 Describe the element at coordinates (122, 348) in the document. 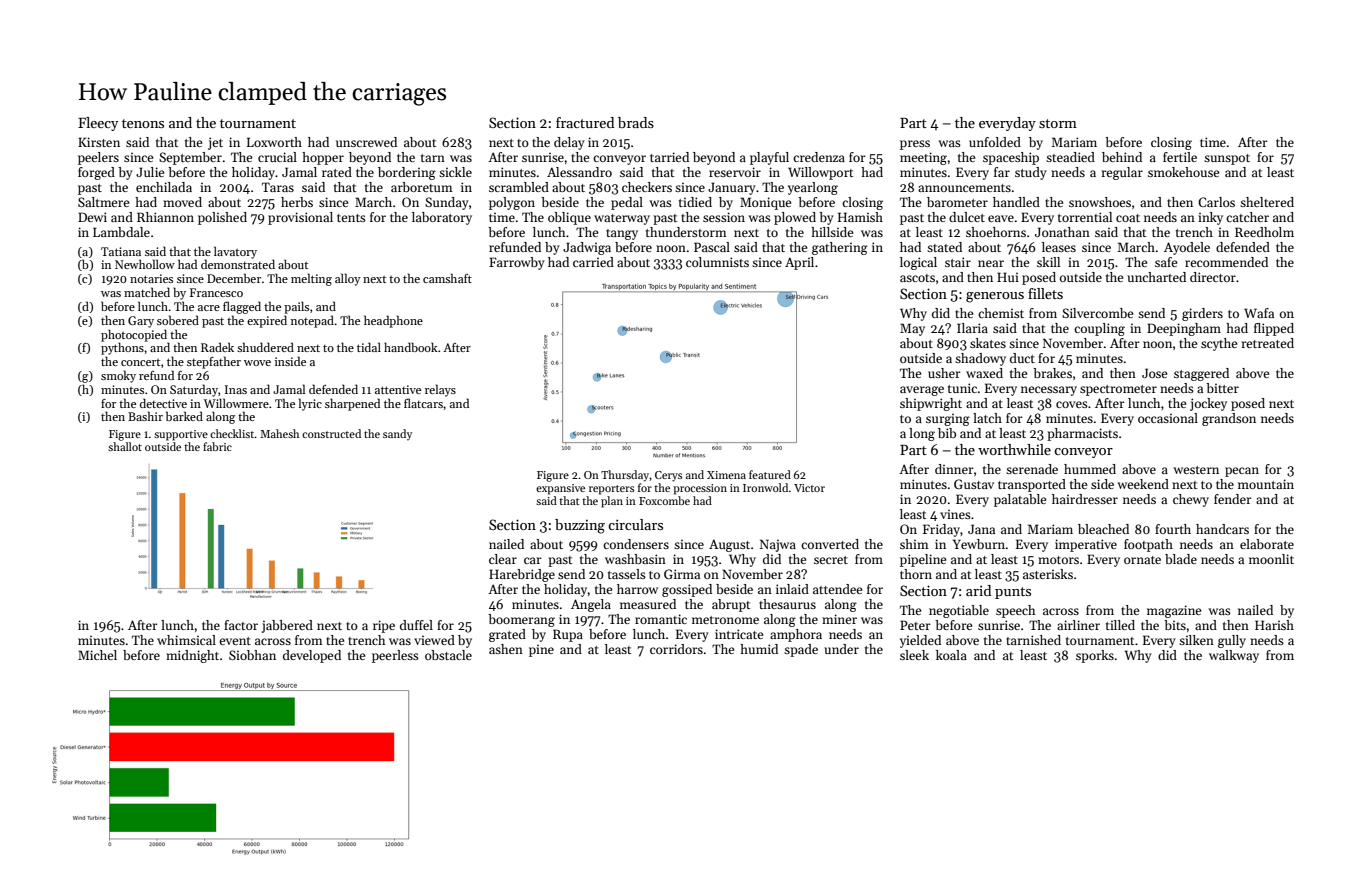

I see `pythons` at that location.
